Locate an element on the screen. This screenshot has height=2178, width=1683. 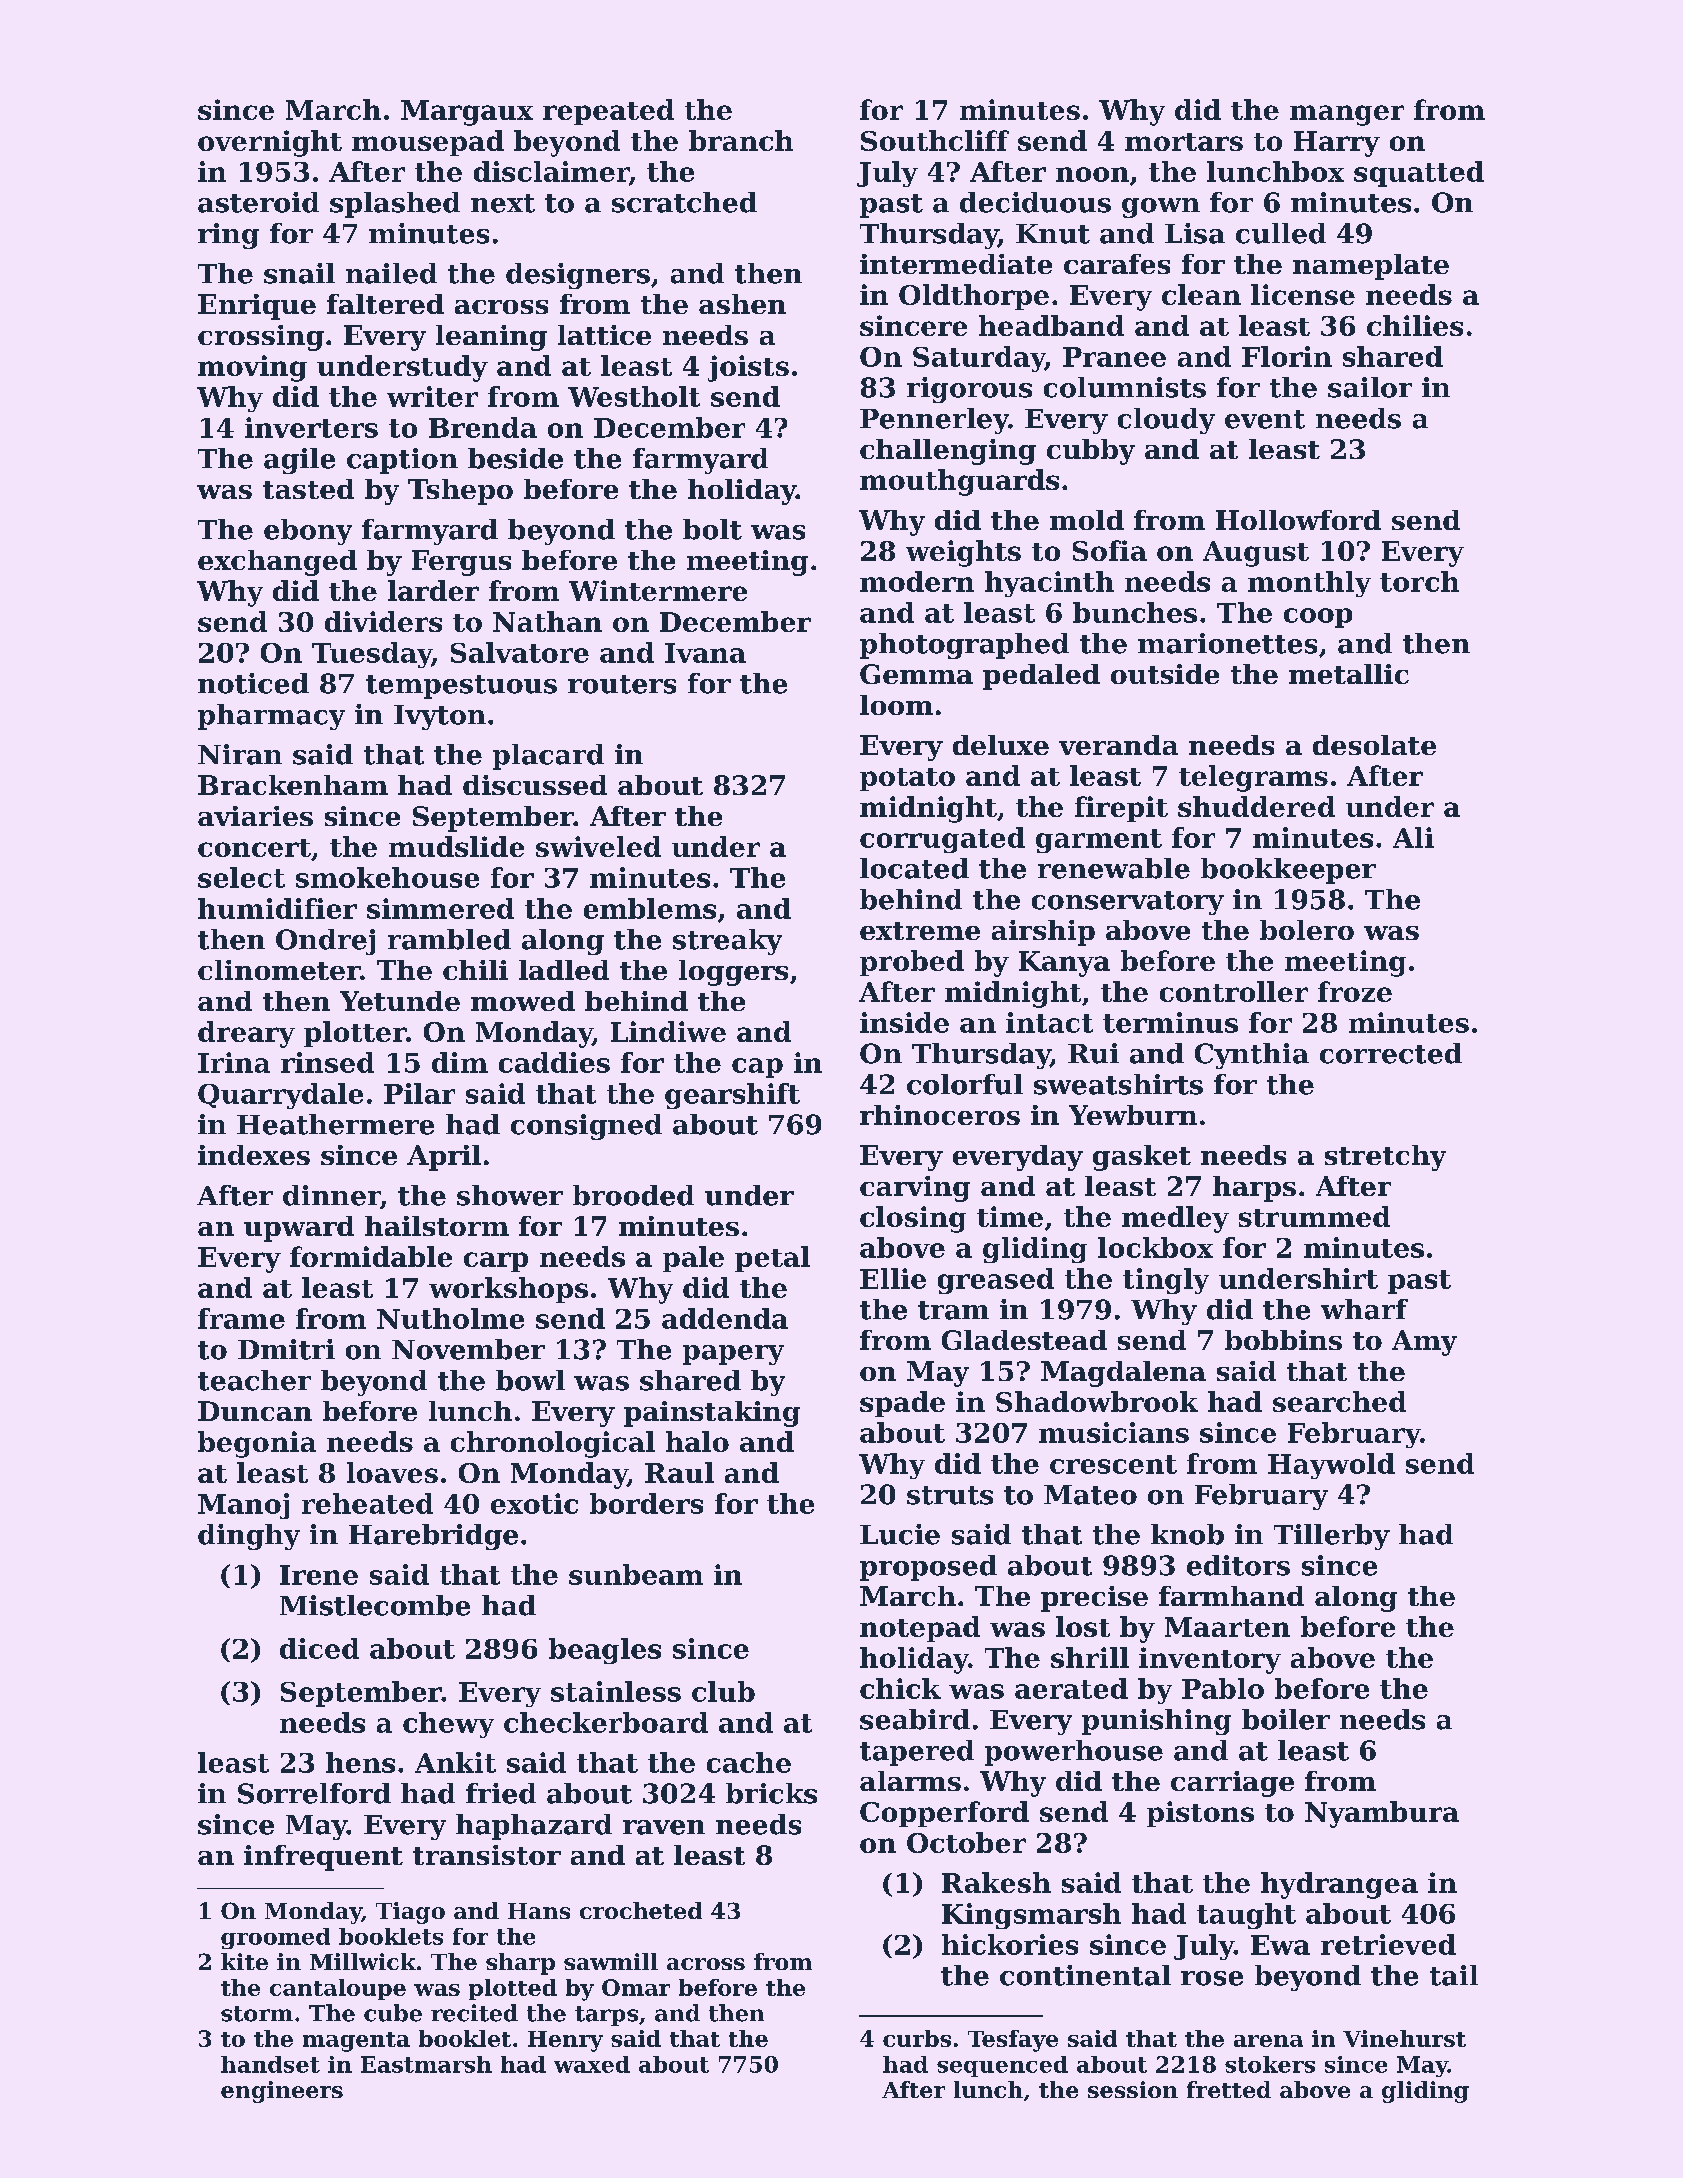
manger is located at coordinates (1347, 115).
